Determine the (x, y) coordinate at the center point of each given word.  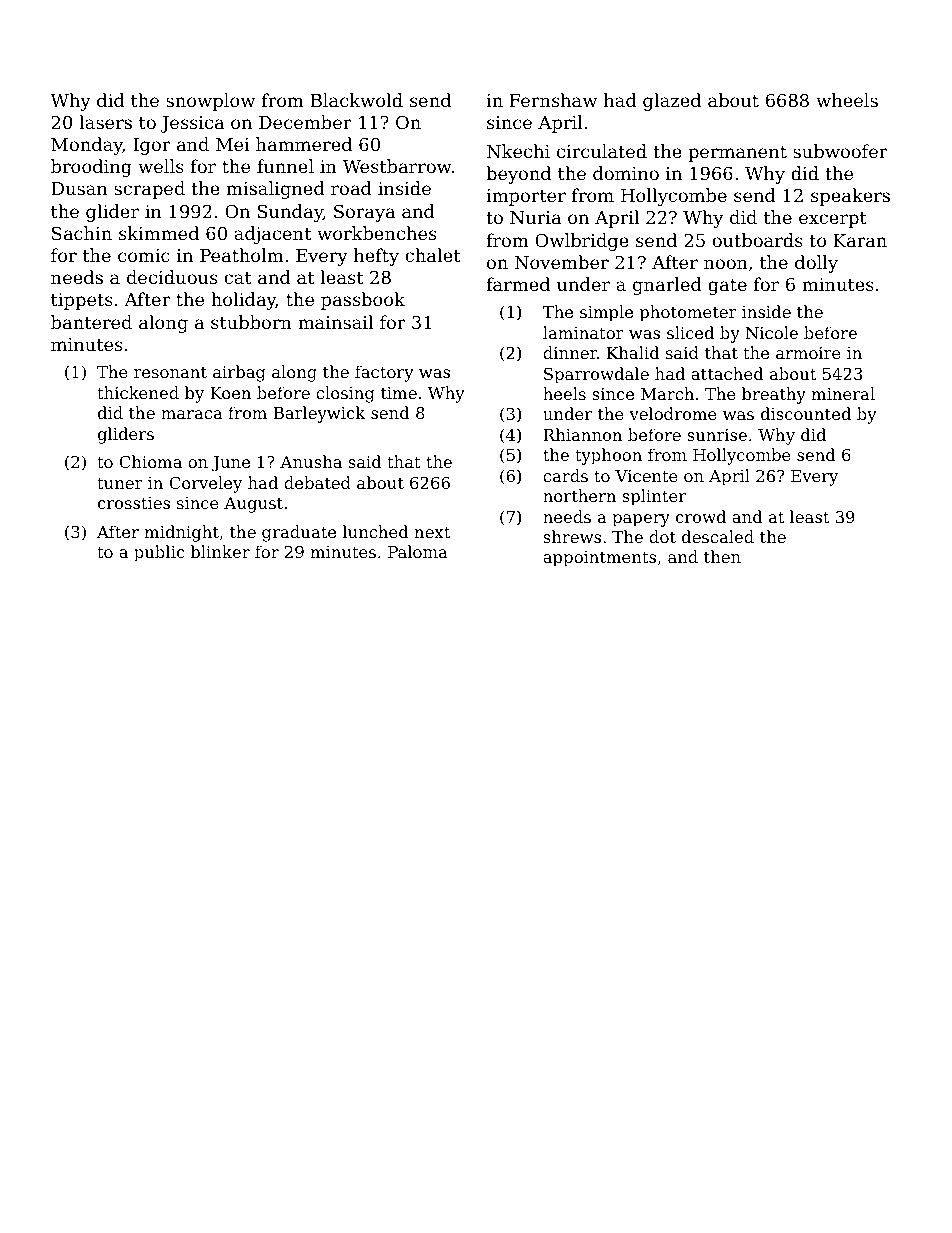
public (159, 553)
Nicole (772, 332)
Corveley (205, 484)
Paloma (418, 551)
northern (579, 495)
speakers (850, 197)
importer (526, 197)
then (722, 556)
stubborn (251, 322)
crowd (701, 516)
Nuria (535, 217)
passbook (363, 301)
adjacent (272, 235)
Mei (233, 144)
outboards (757, 240)
